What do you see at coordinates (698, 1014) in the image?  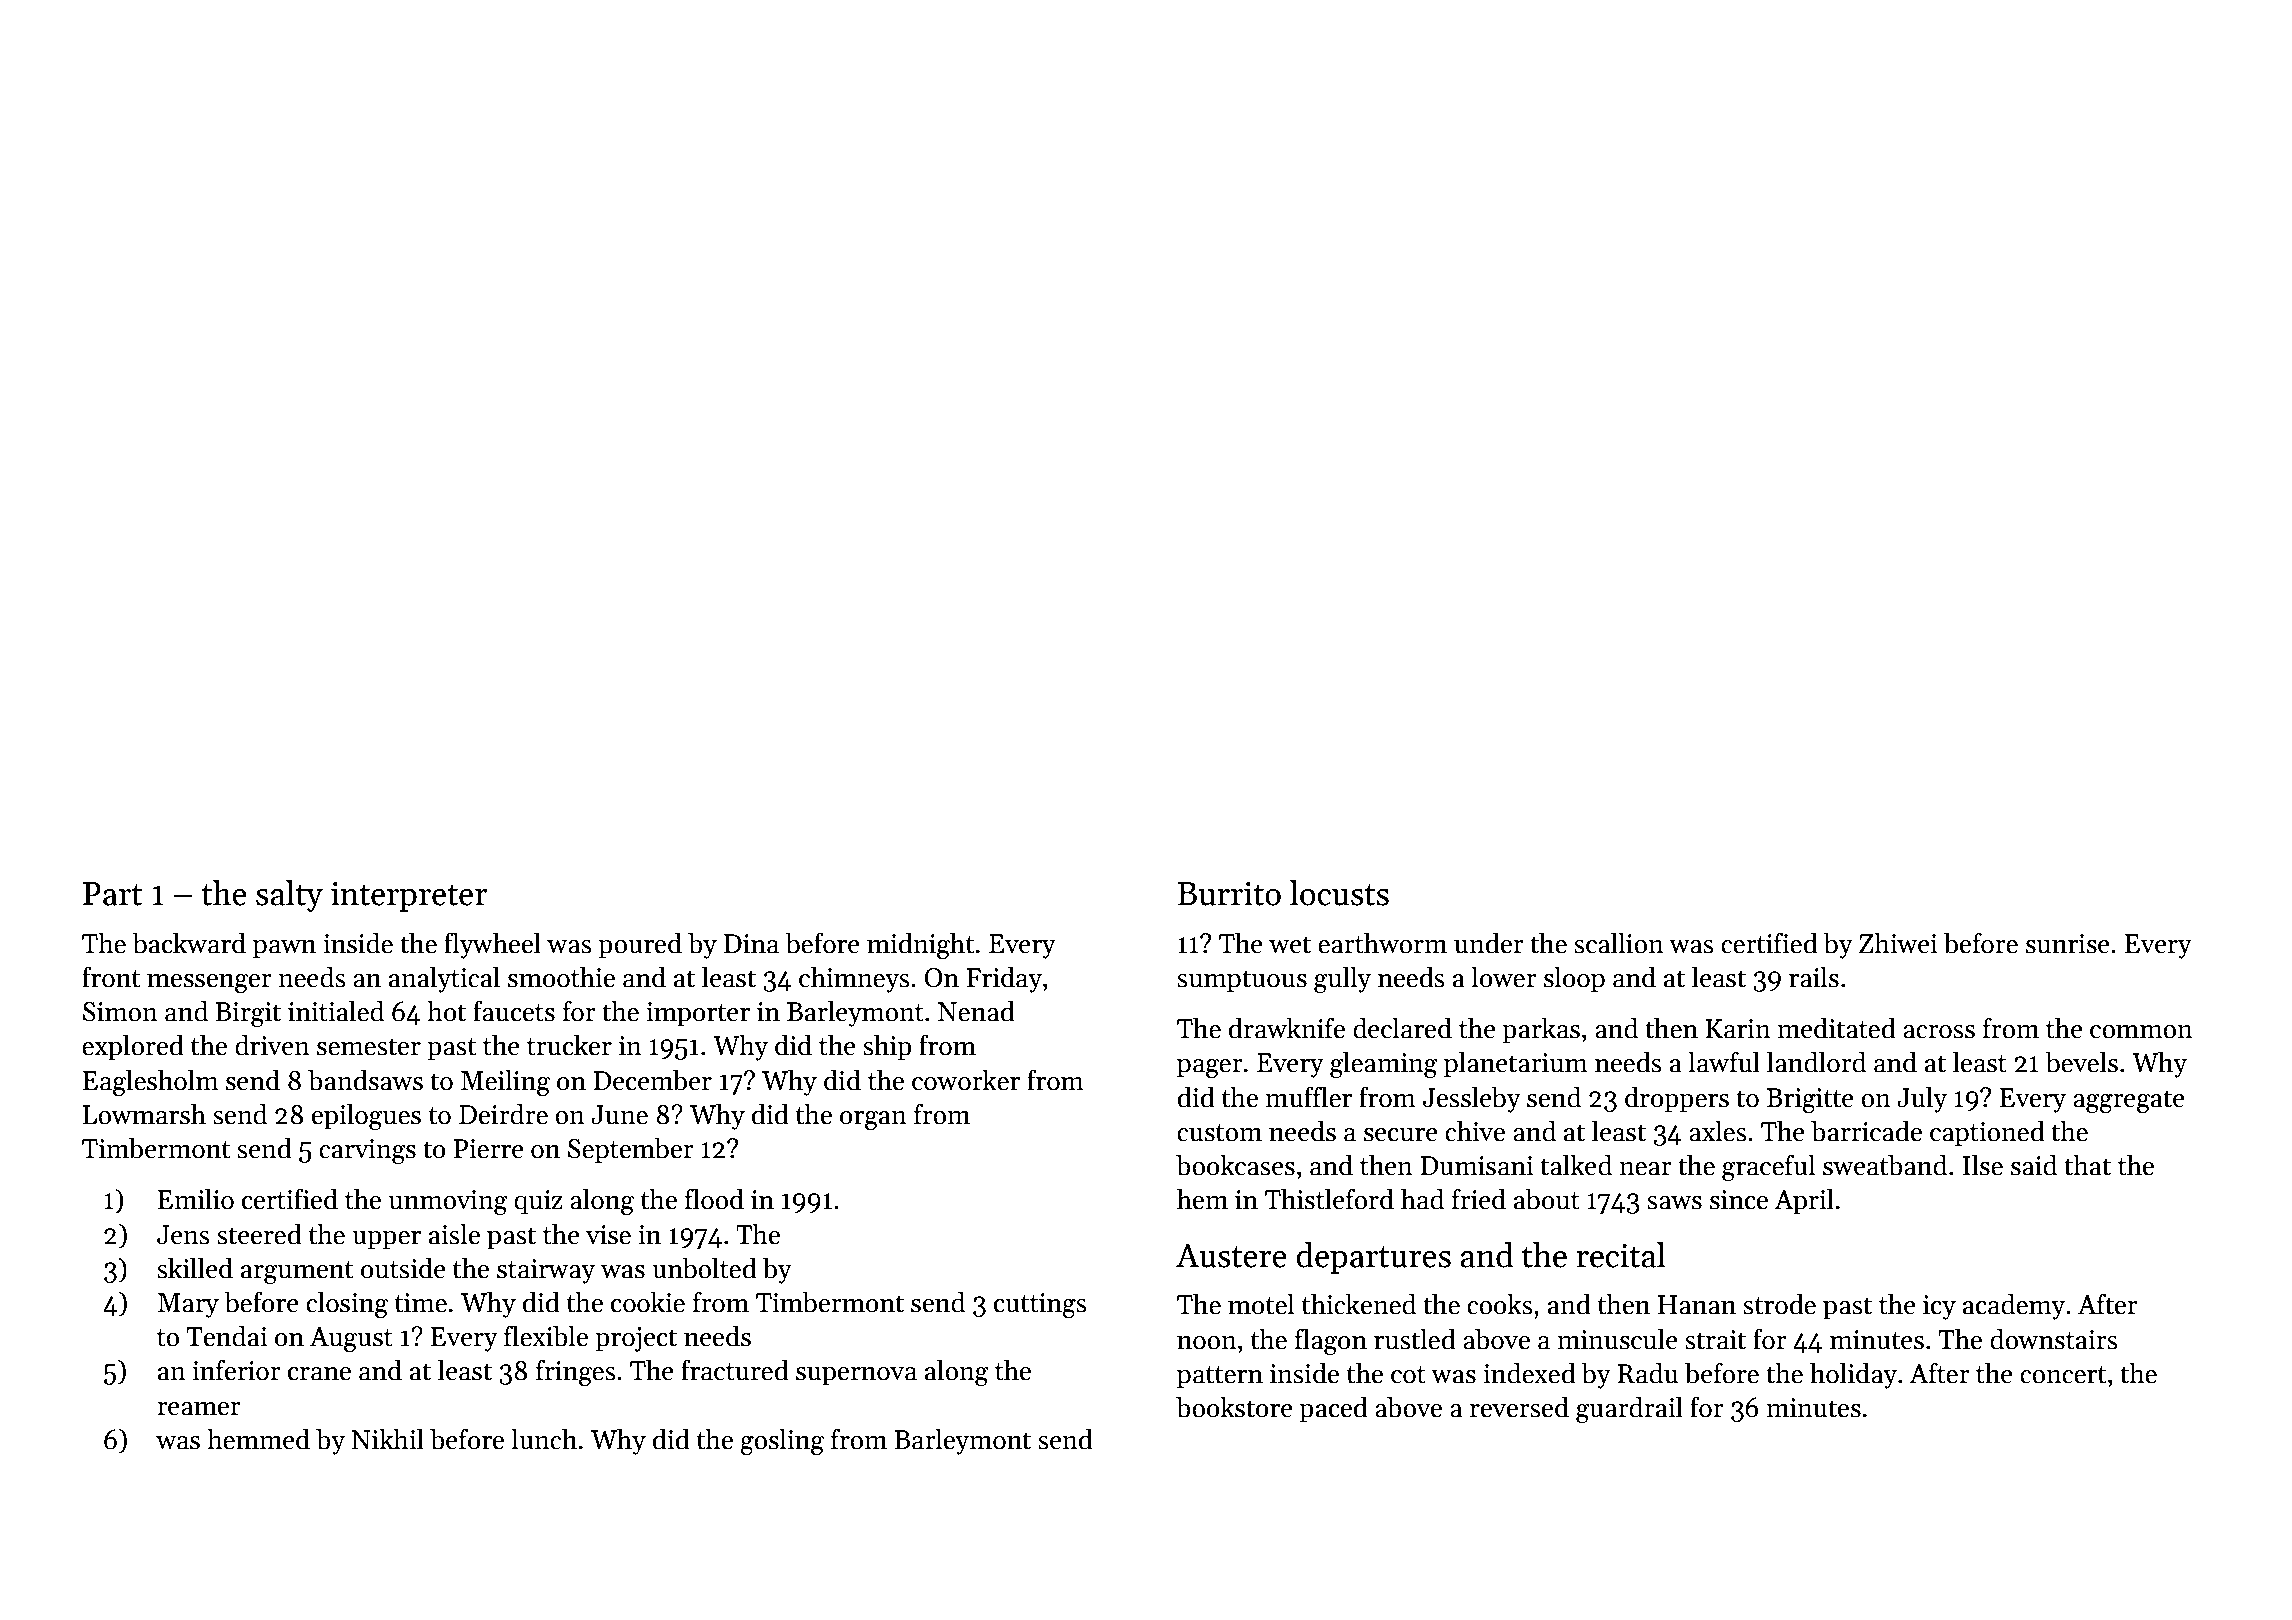 I see `importer` at bounding box center [698, 1014].
